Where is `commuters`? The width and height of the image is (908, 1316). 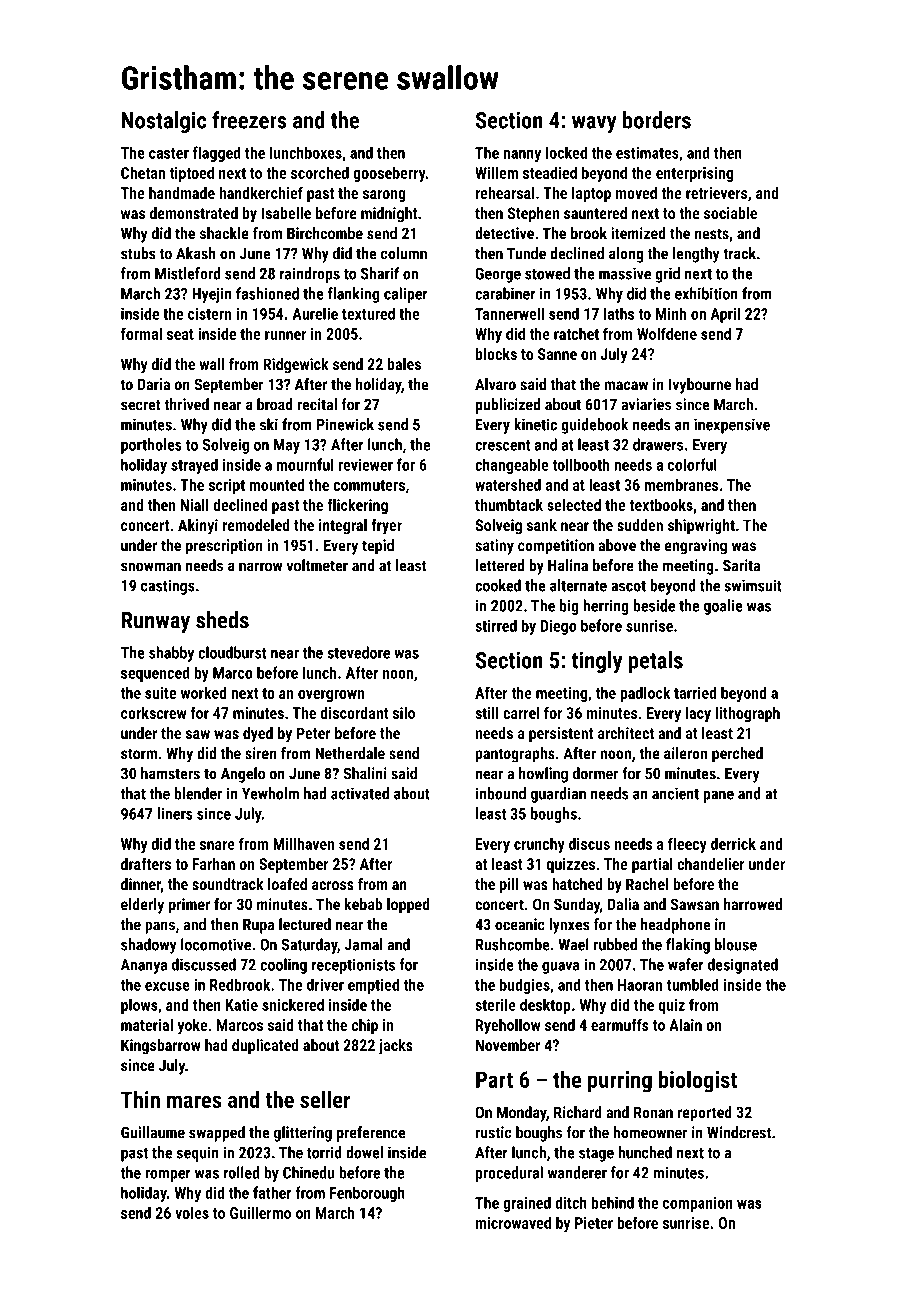
commuters is located at coordinates (369, 485).
